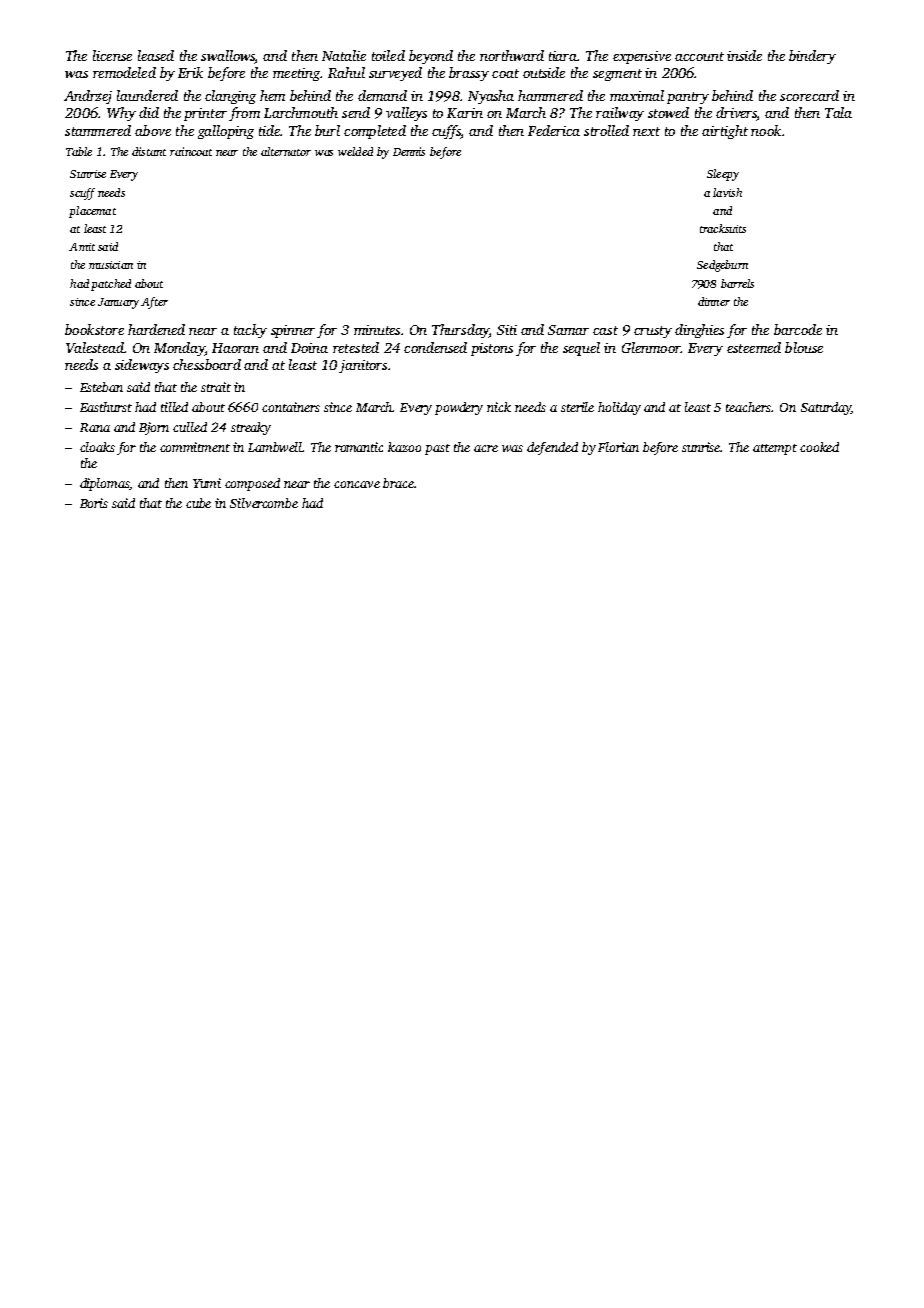 The height and width of the screenshot is (1308, 924). What do you see at coordinates (512, 55) in the screenshot?
I see `northward` at bounding box center [512, 55].
